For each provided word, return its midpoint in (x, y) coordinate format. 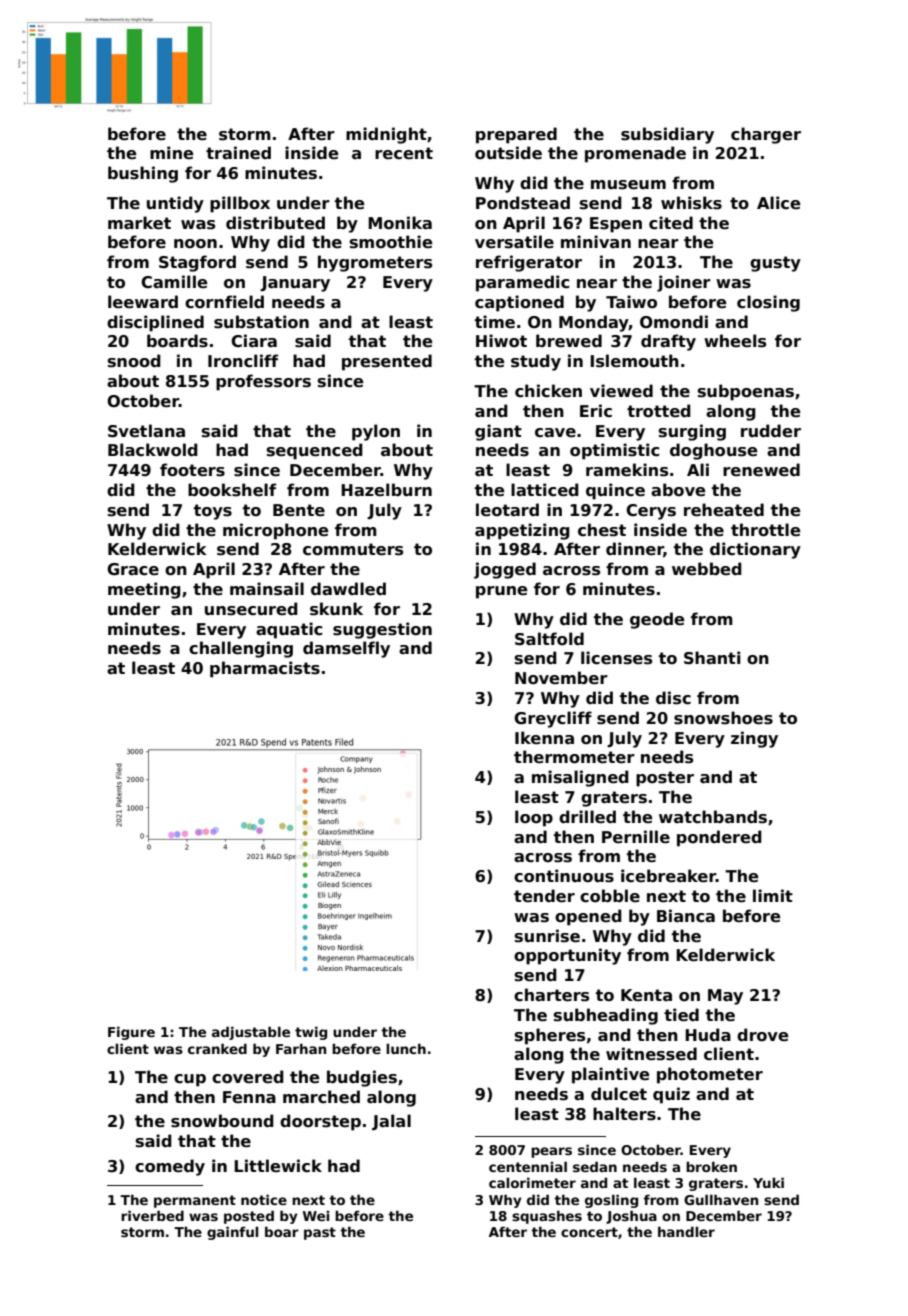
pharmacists (265, 669)
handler (686, 1231)
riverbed (152, 1215)
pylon (376, 432)
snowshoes (723, 718)
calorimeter (532, 1182)
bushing (143, 174)
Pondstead (523, 203)
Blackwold (153, 450)
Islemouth (634, 361)
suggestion (382, 630)
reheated (724, 510)
